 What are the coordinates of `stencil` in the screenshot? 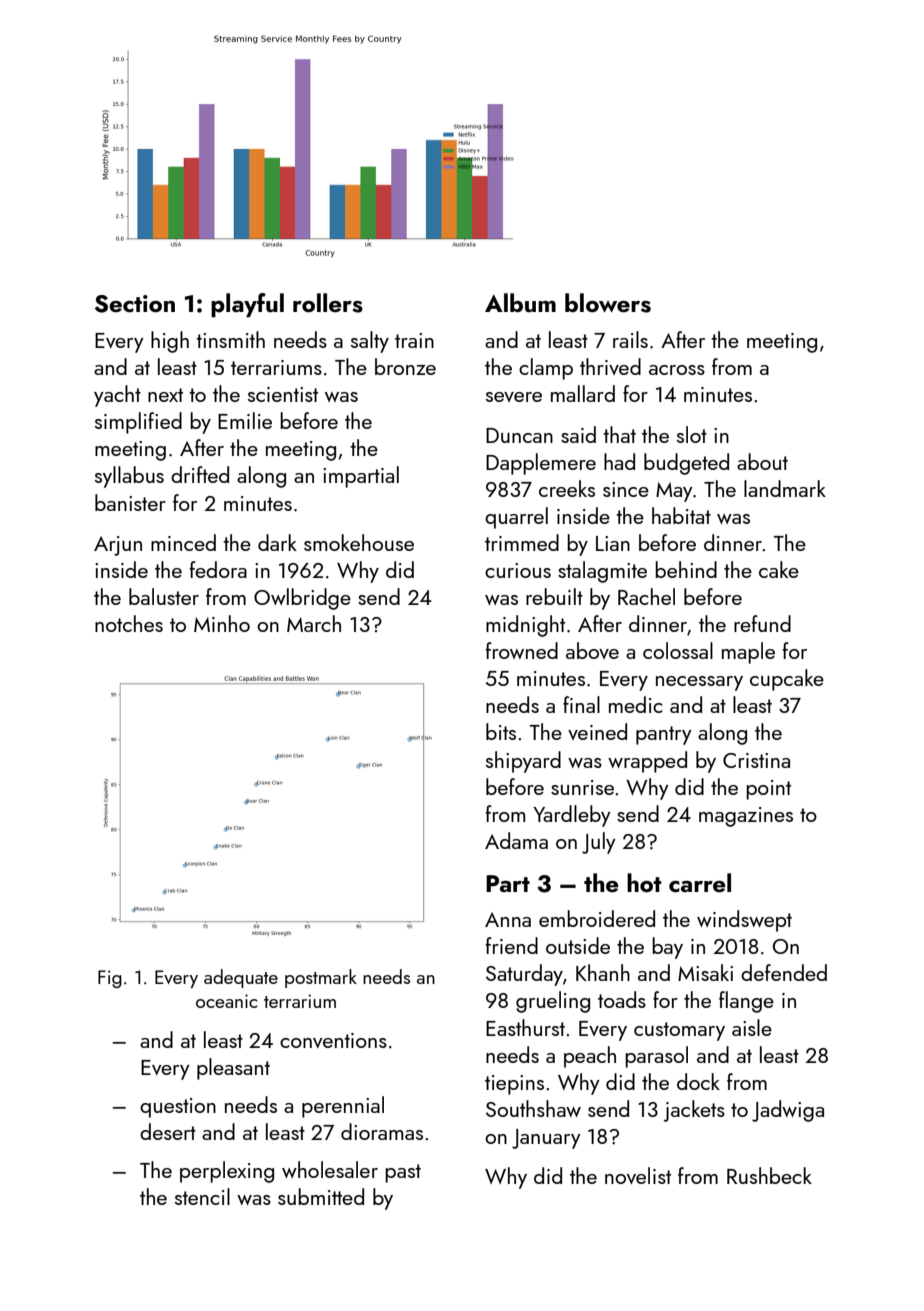 It's located at (202, 1196).
